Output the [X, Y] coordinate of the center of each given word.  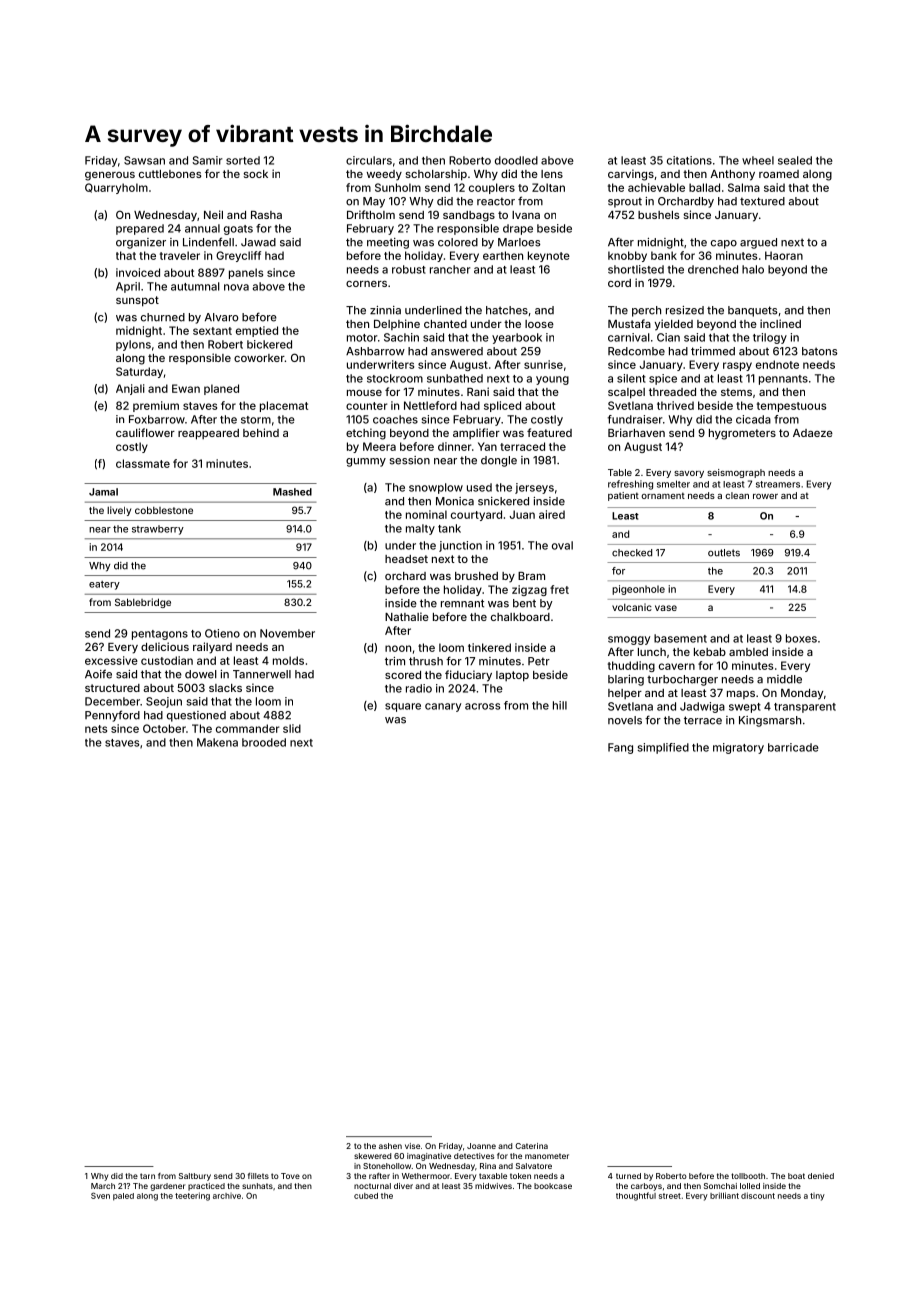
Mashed [292, 492]
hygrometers [742, 434]
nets [96, 729]
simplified [663, 748]
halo [753, 269]
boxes [801, 638]
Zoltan [548, 187]
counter [366, 406]
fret [559, 589]
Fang [620, 748]
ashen [390, 1146]
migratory [738, 748]
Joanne [481, 1146]
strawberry [158, 530]
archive [227, 1196]
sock [255, 174]
